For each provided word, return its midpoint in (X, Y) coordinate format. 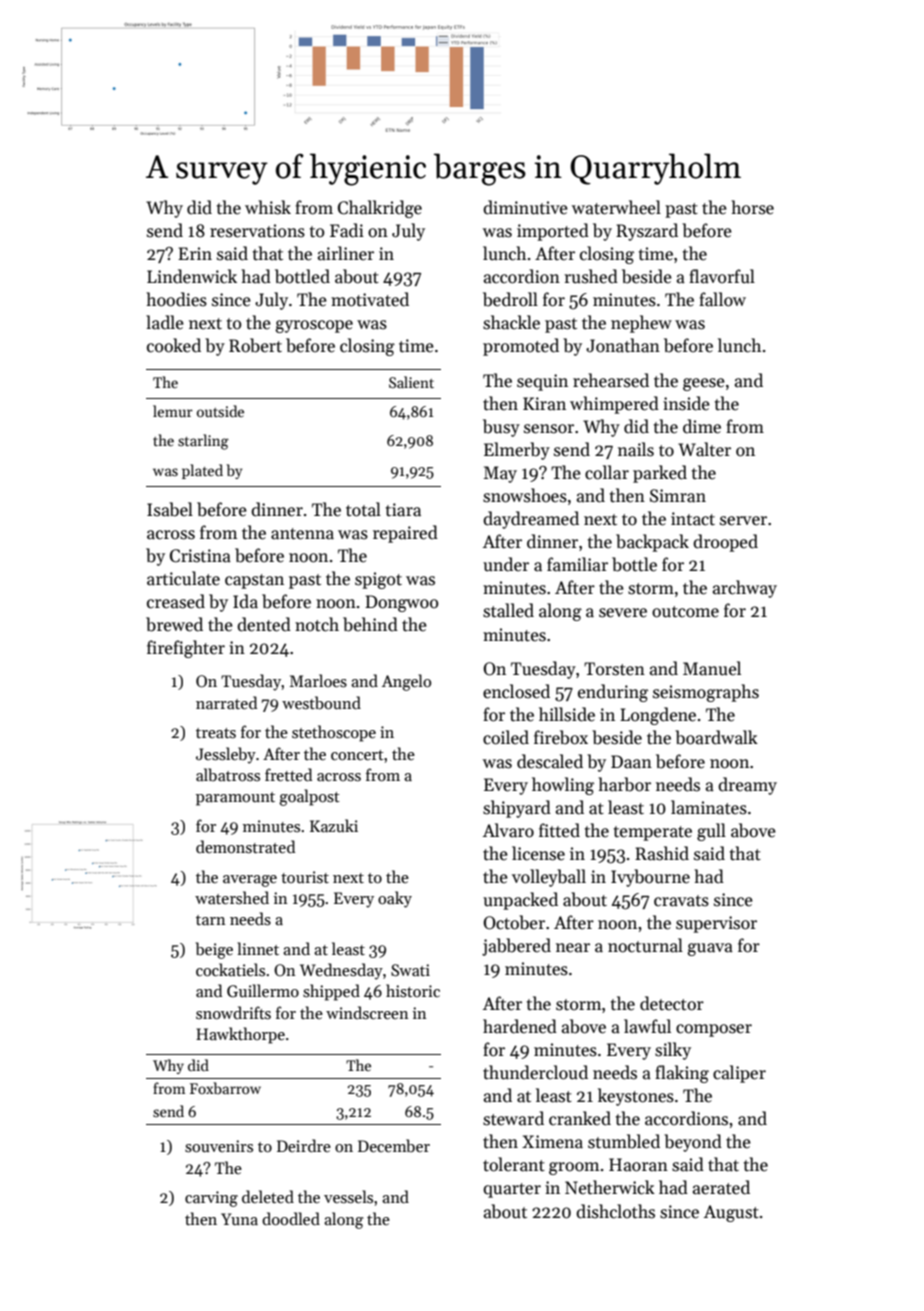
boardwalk (716, 737)
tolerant (514, 1164)
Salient (411, 382)
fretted (288, 774)
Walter (704, 449)
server (743, 521)
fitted (559, 830)
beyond (693, 1143)
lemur (173, 411)
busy (501, 428)
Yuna (239, 1219)
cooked (174, 345)
